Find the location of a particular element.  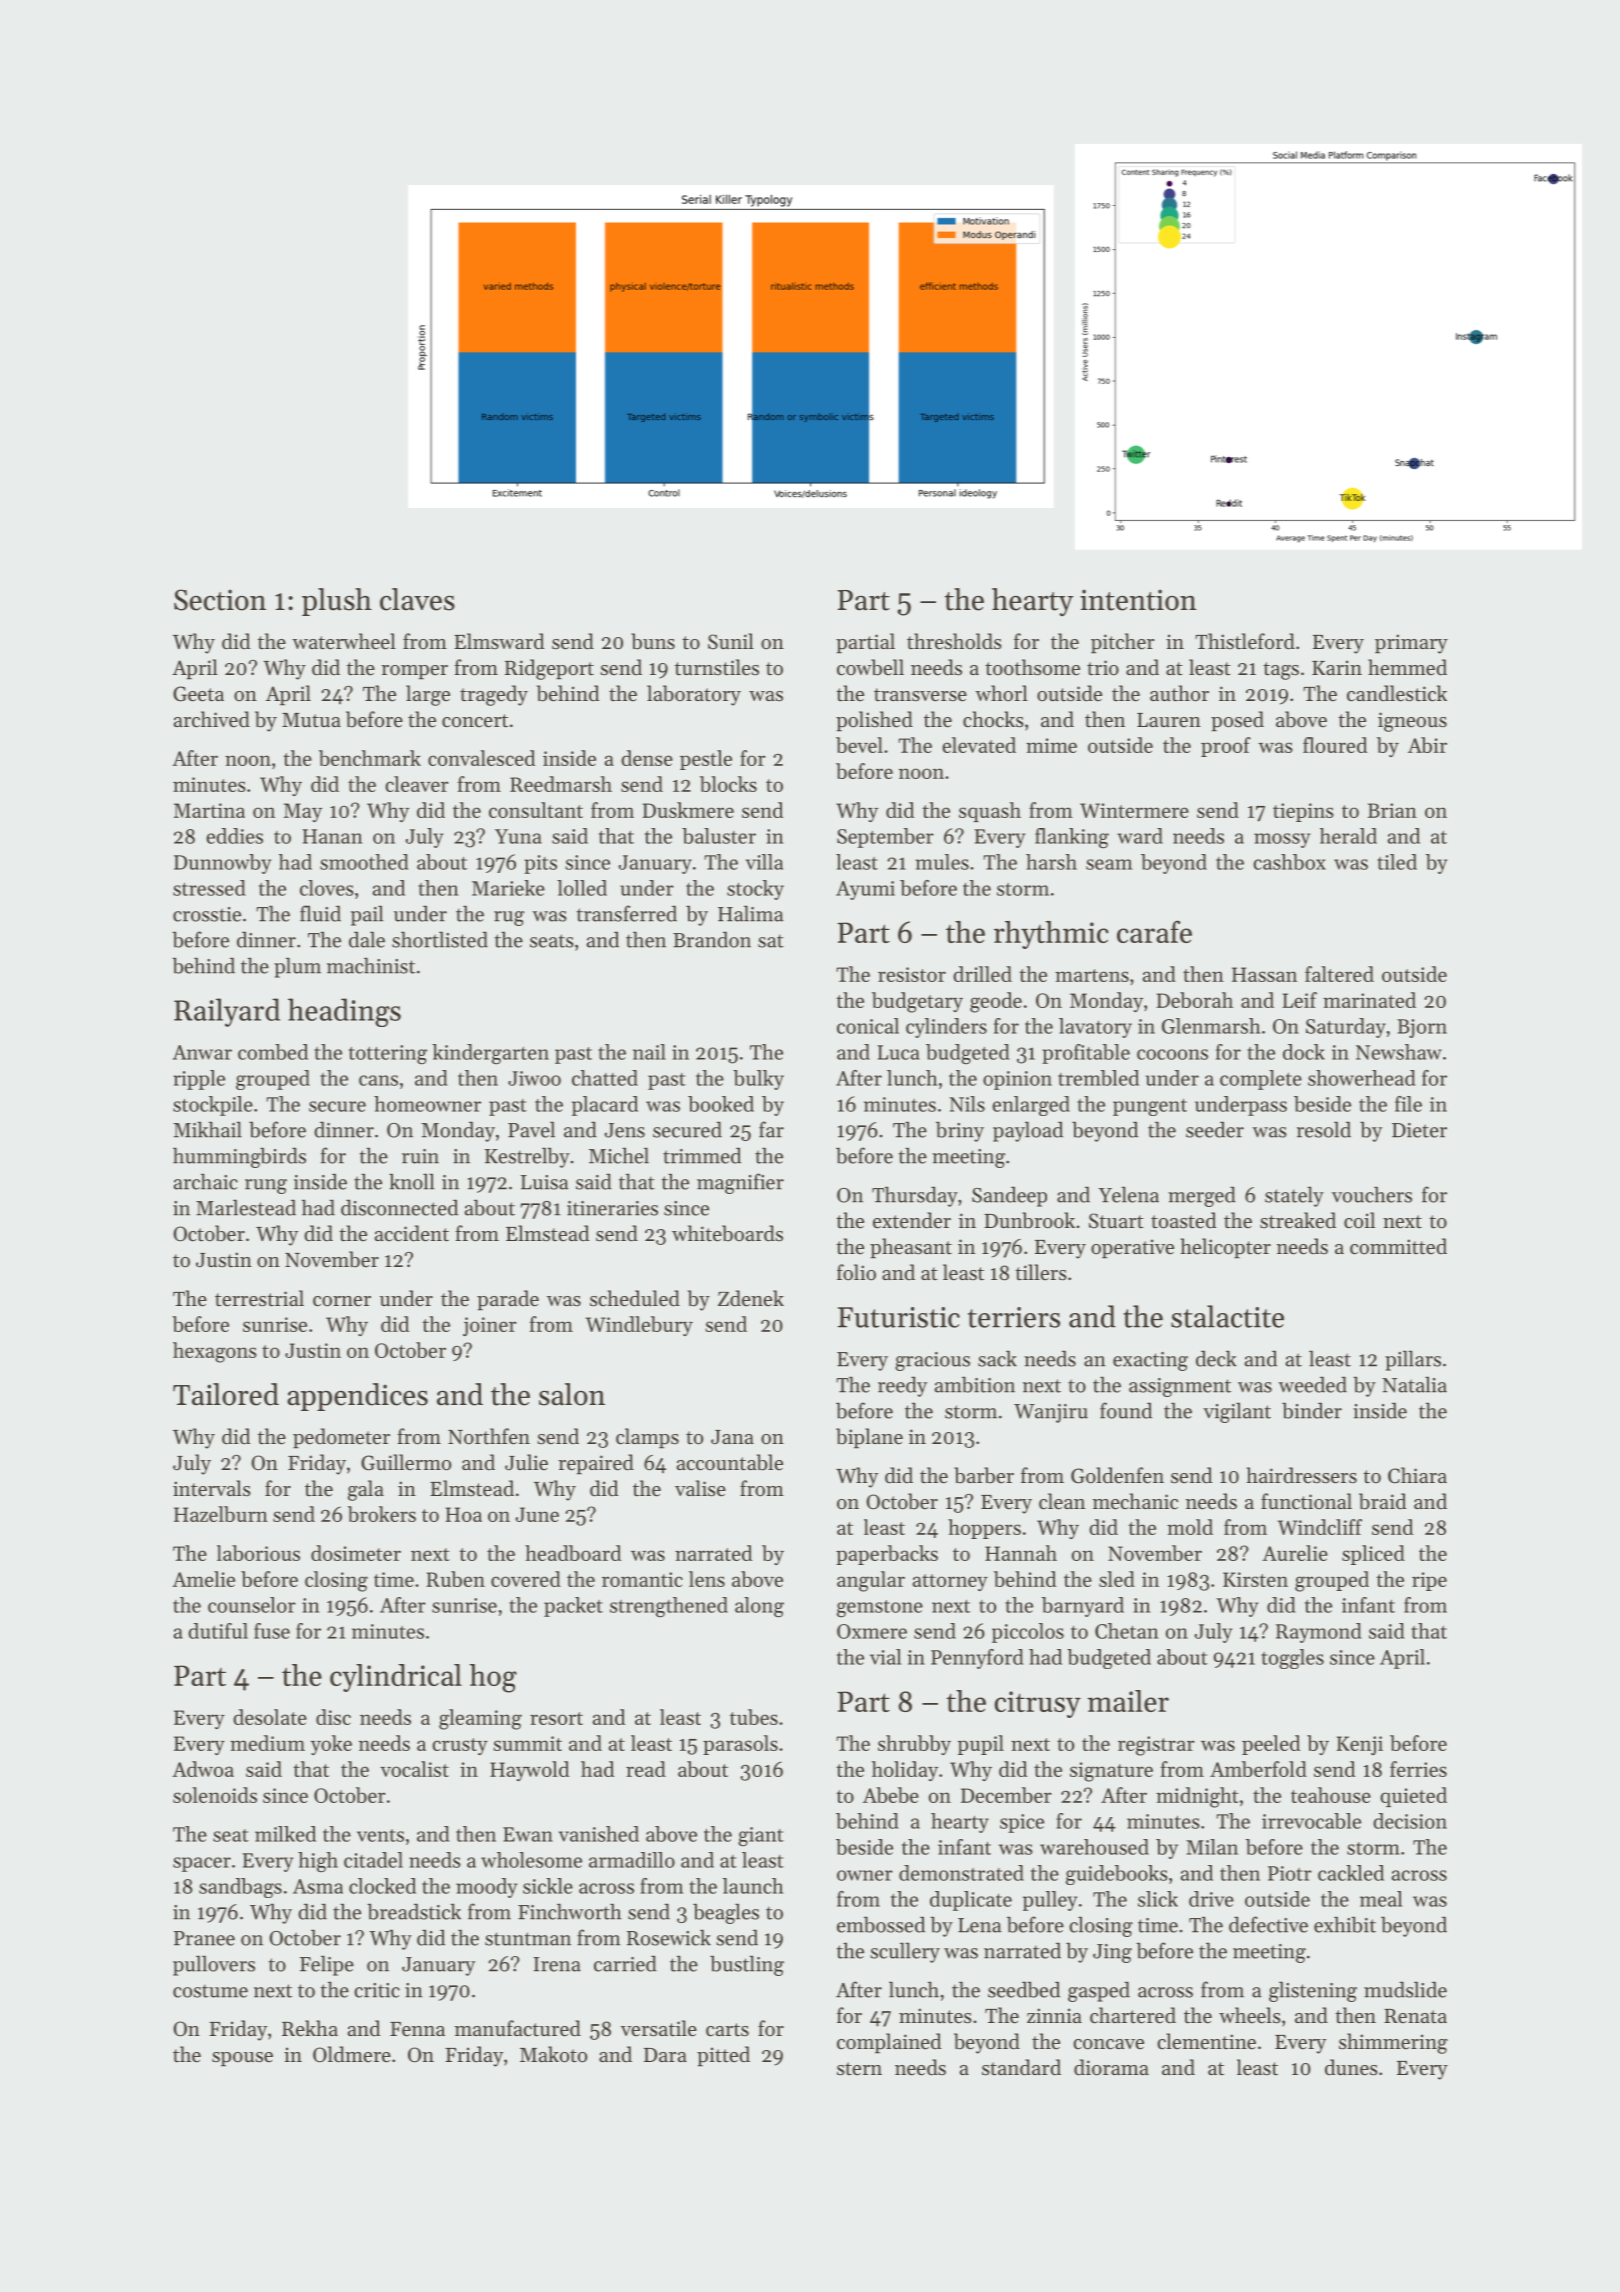

Hazelburn is located at coordinates (221, 1514).
